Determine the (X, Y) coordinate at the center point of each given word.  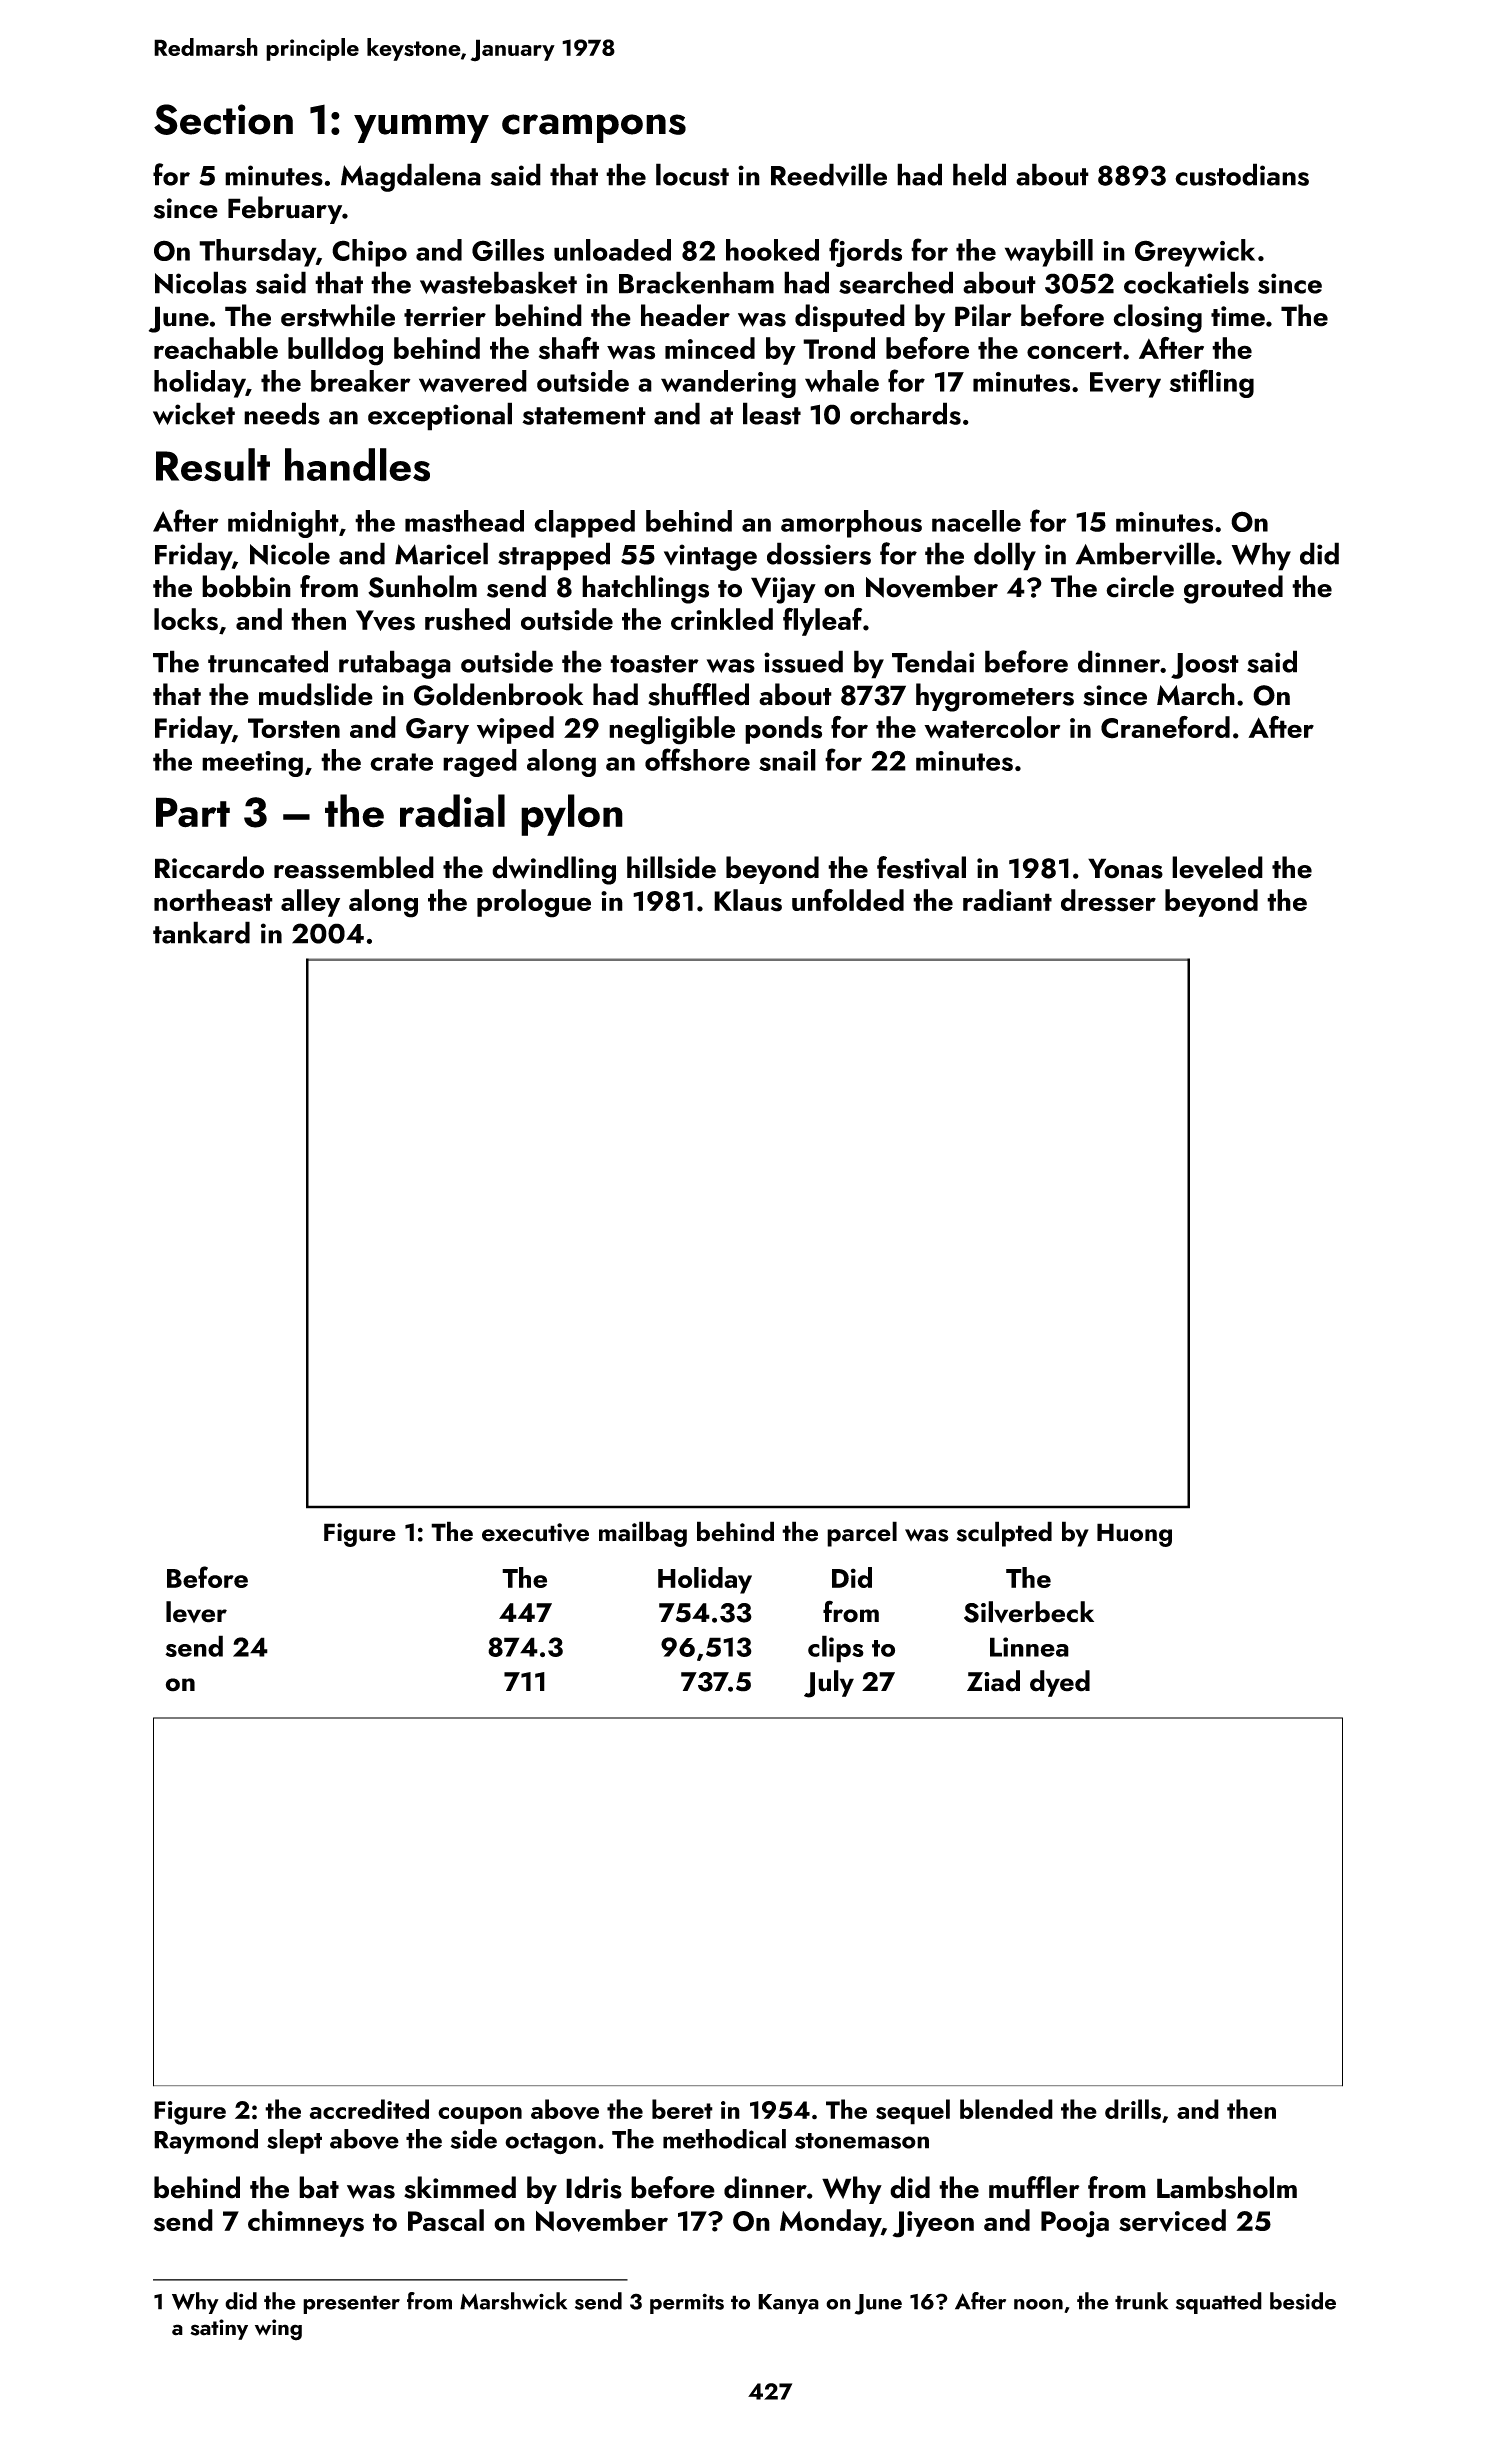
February (285, 210)
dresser (1108, 900)
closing (1157, 318)
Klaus (748, 900)
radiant (1007, 900)
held (979, 174)
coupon (480, 2116)
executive (535, 1532)
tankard (201, 932)
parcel (862, 1534)
